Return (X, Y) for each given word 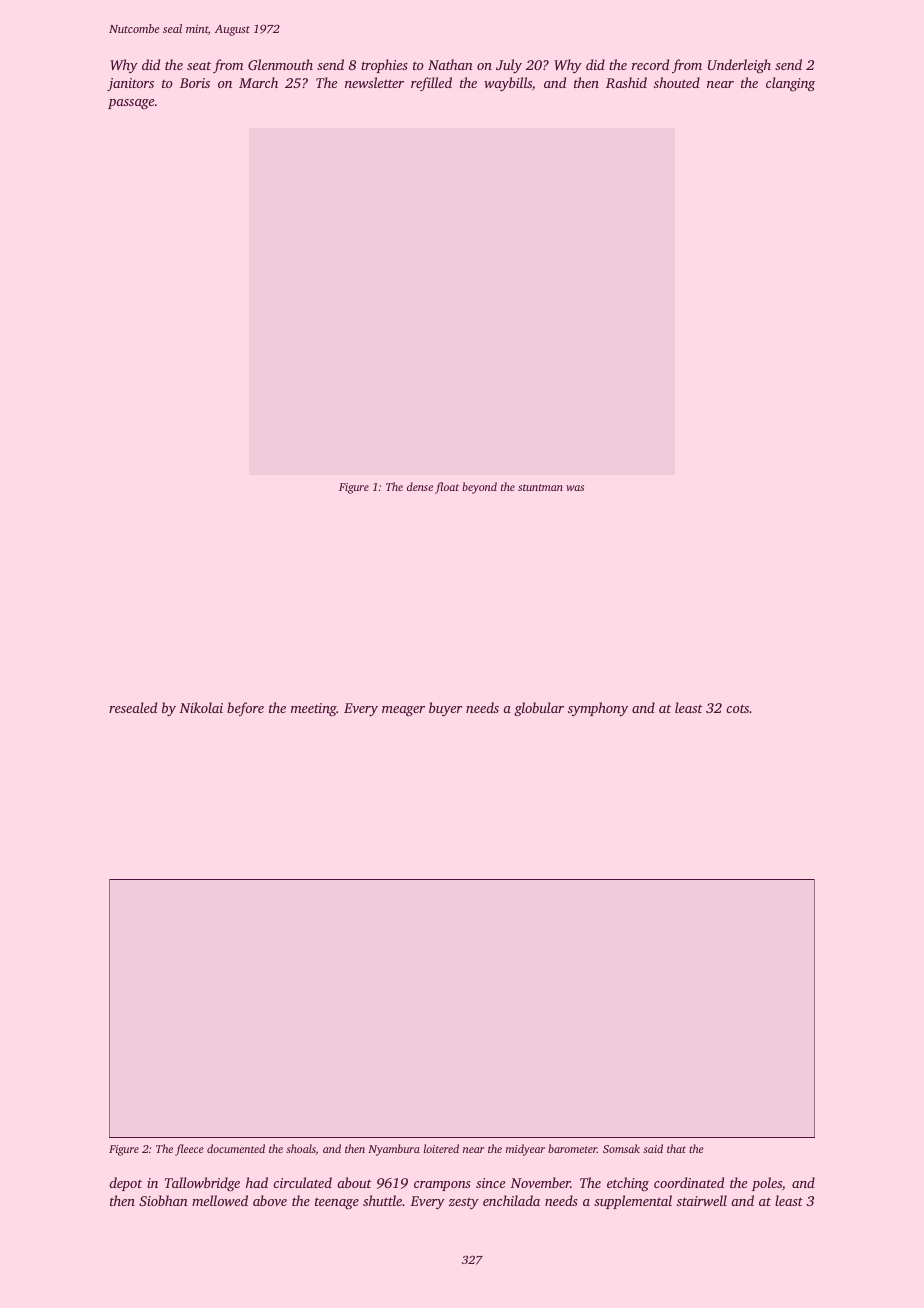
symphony (598, 709)
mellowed (220, 1200)
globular (539, 709)
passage (131, 104)
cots (737, 708)
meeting (314, 709)
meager (403, 711)
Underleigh (739, 66)
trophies (384, 66)
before (245, 709)
